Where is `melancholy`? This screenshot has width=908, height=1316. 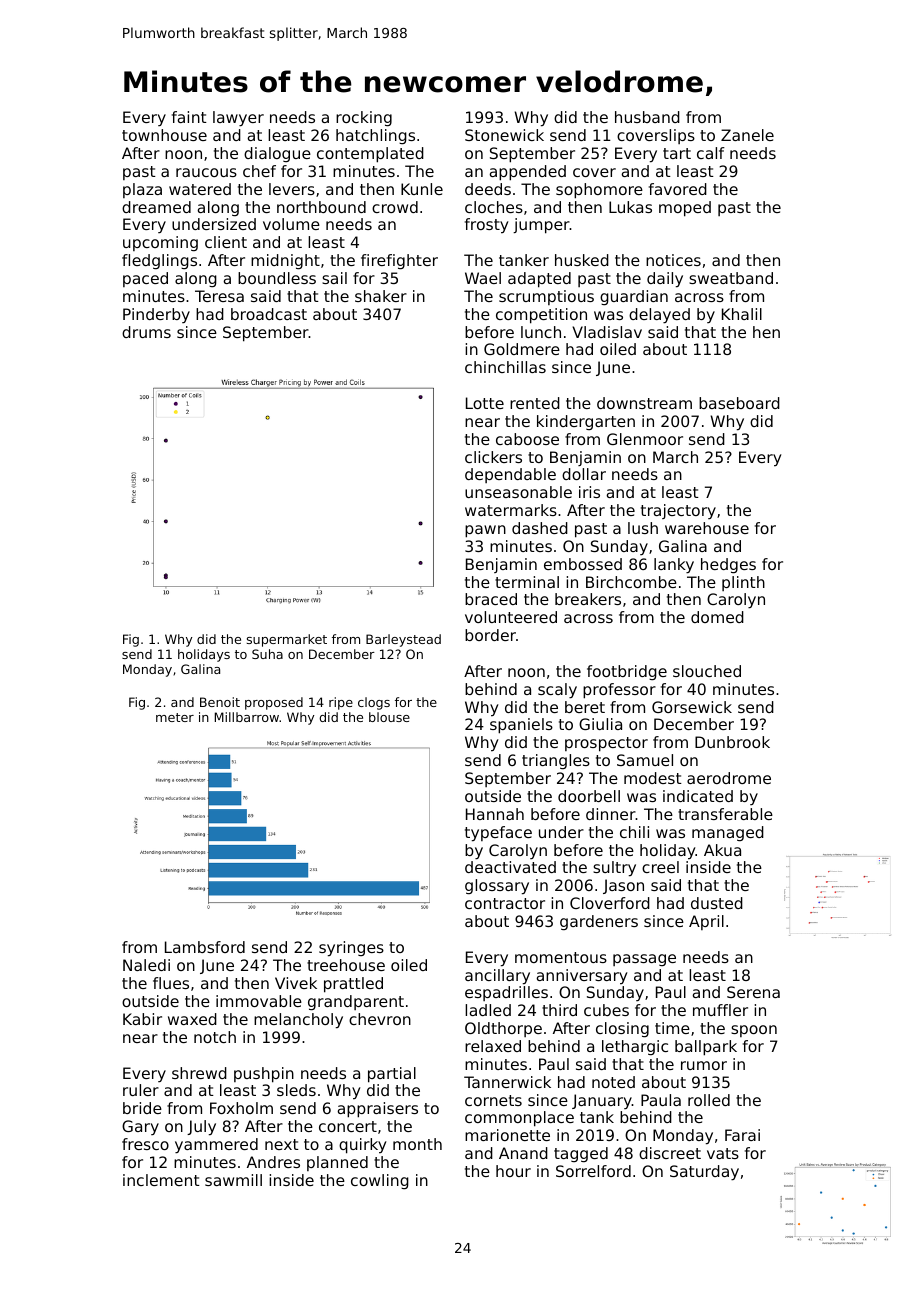
melancholy is located at coordinates (298, 1021).
